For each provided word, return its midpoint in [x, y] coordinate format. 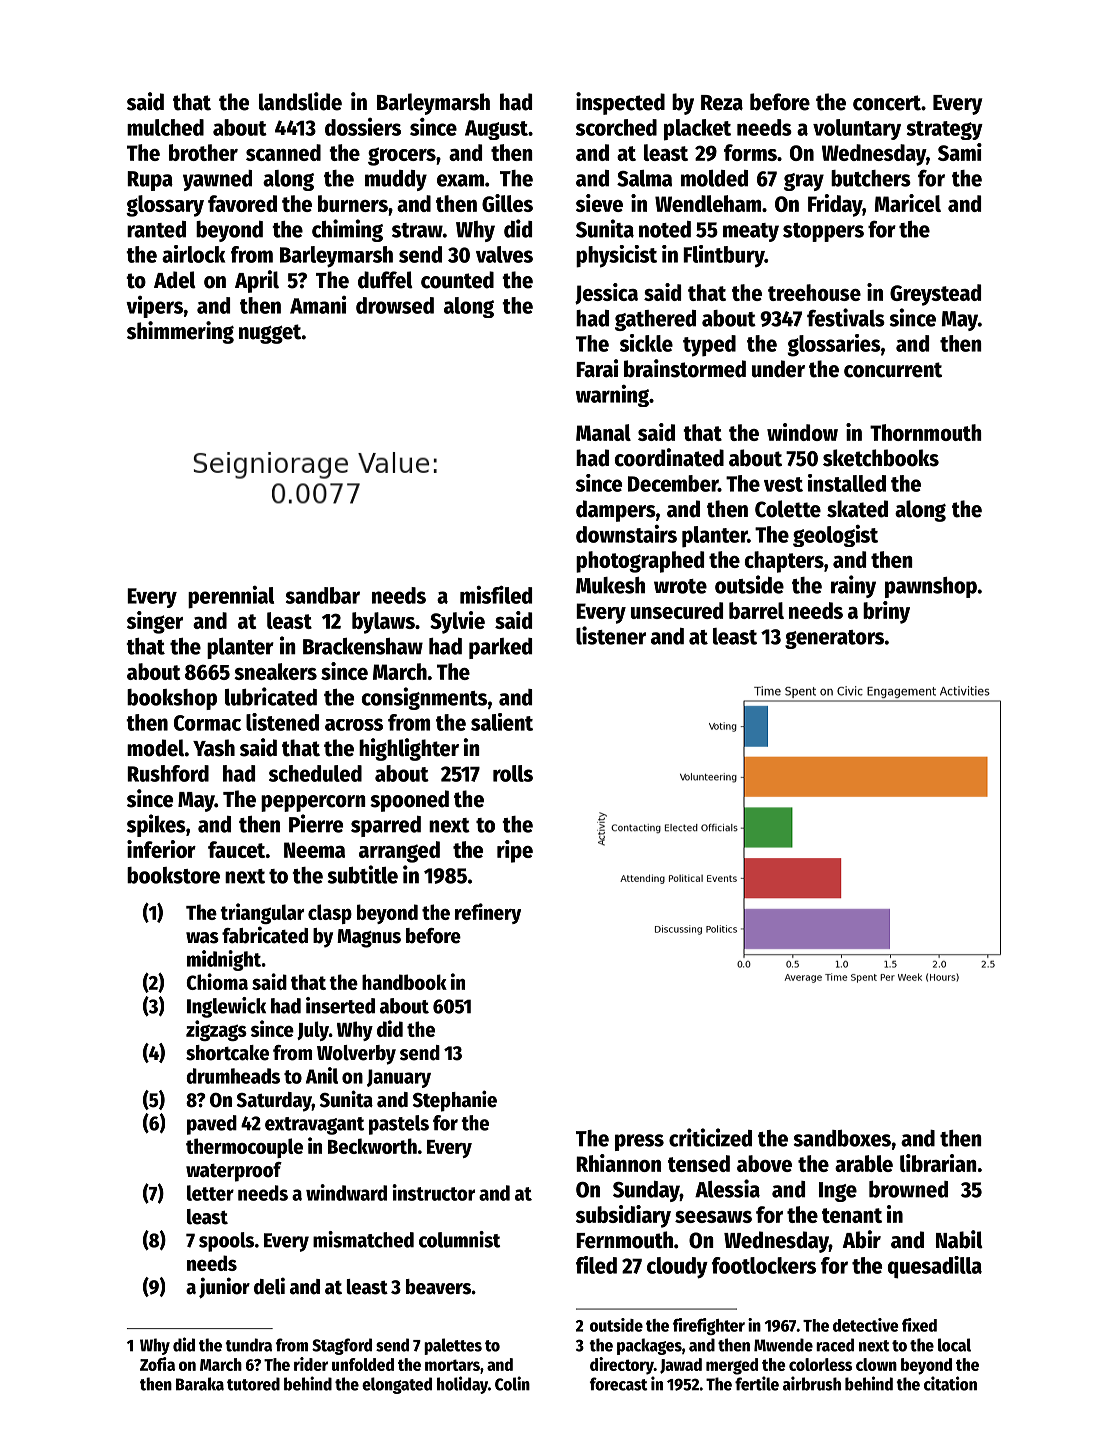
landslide [300, 101]
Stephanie [455, 1101]
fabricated [265, 935]
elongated [397, 1385]
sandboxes [842, 1138]
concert [887, 103]
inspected [620, 103]
